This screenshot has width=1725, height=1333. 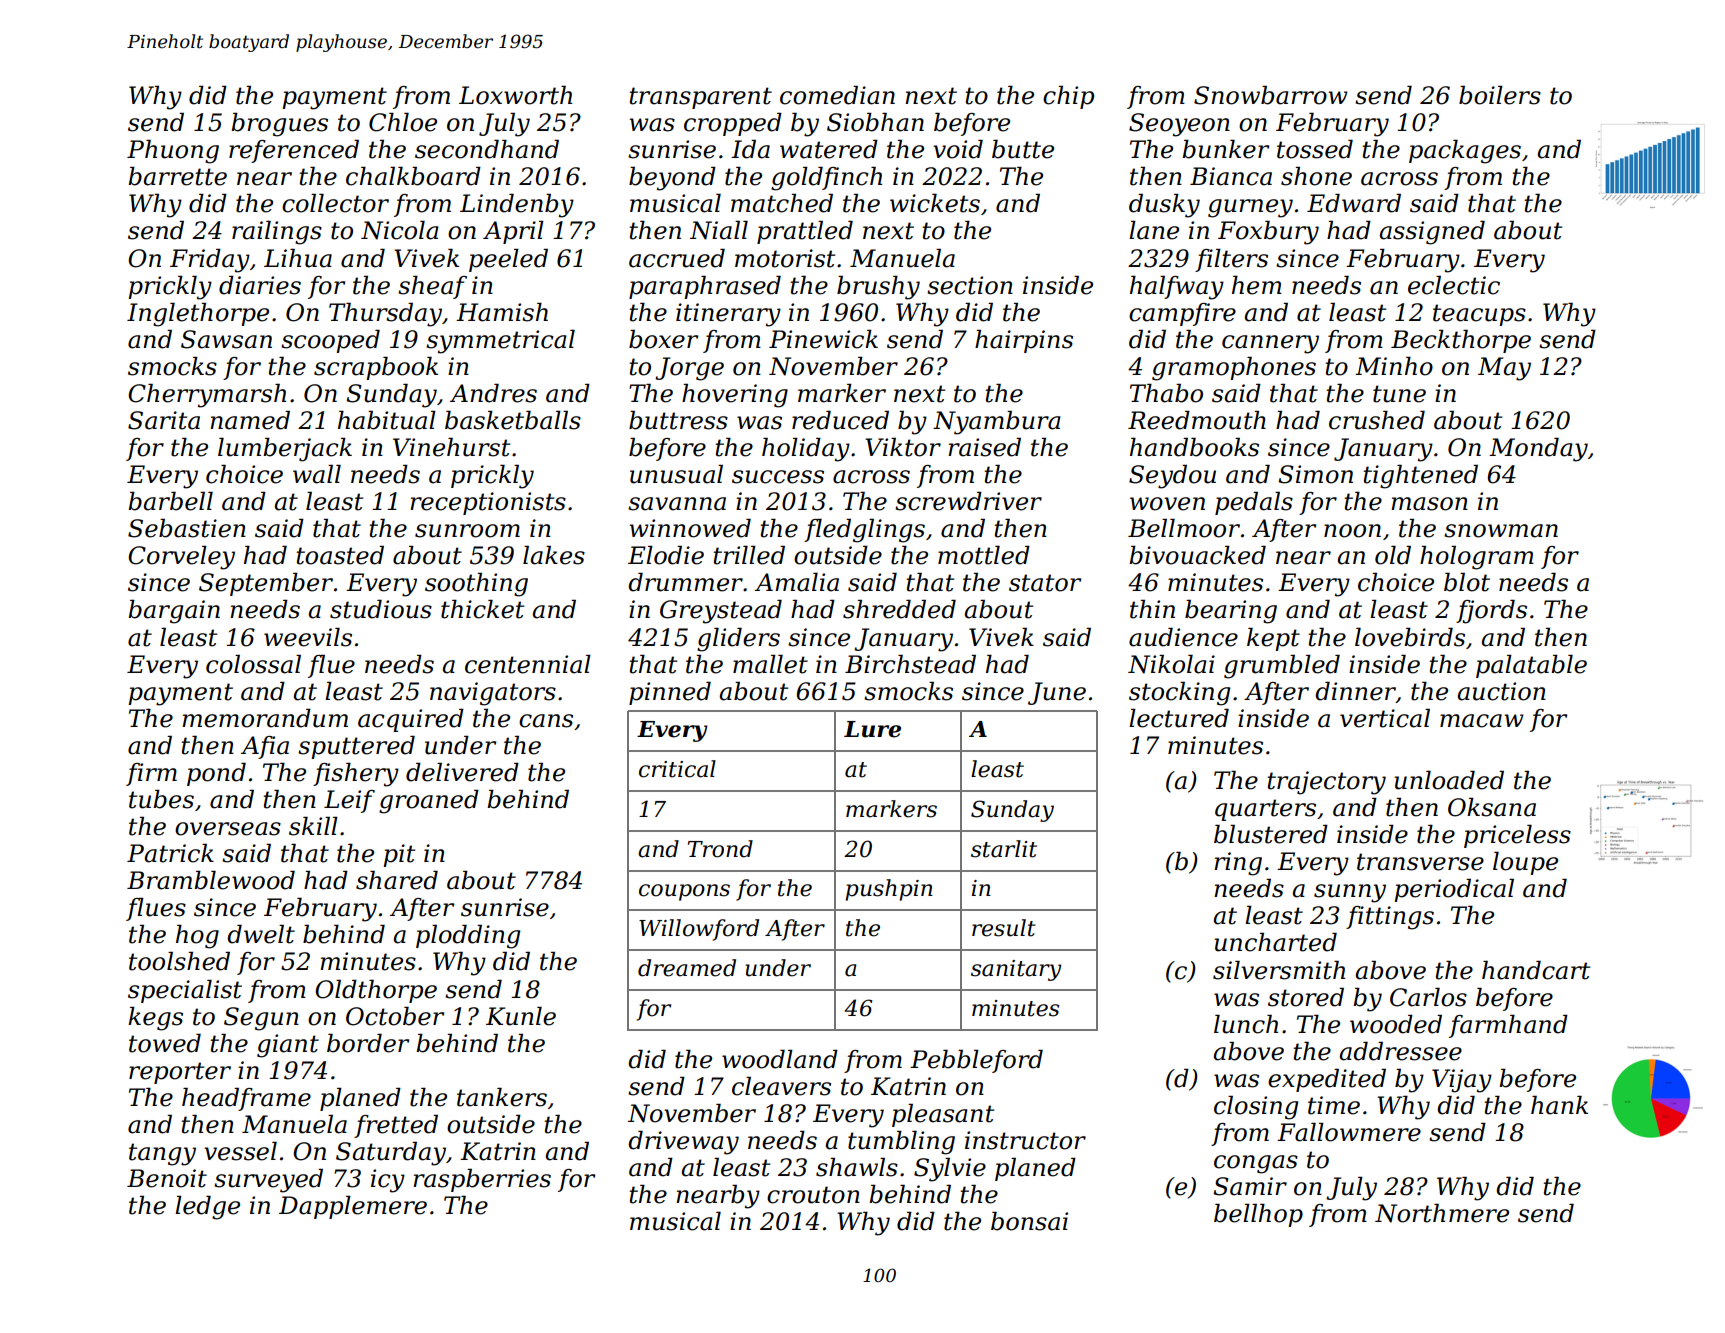 I want to click on periodical, so click(x=1454, y=890).
